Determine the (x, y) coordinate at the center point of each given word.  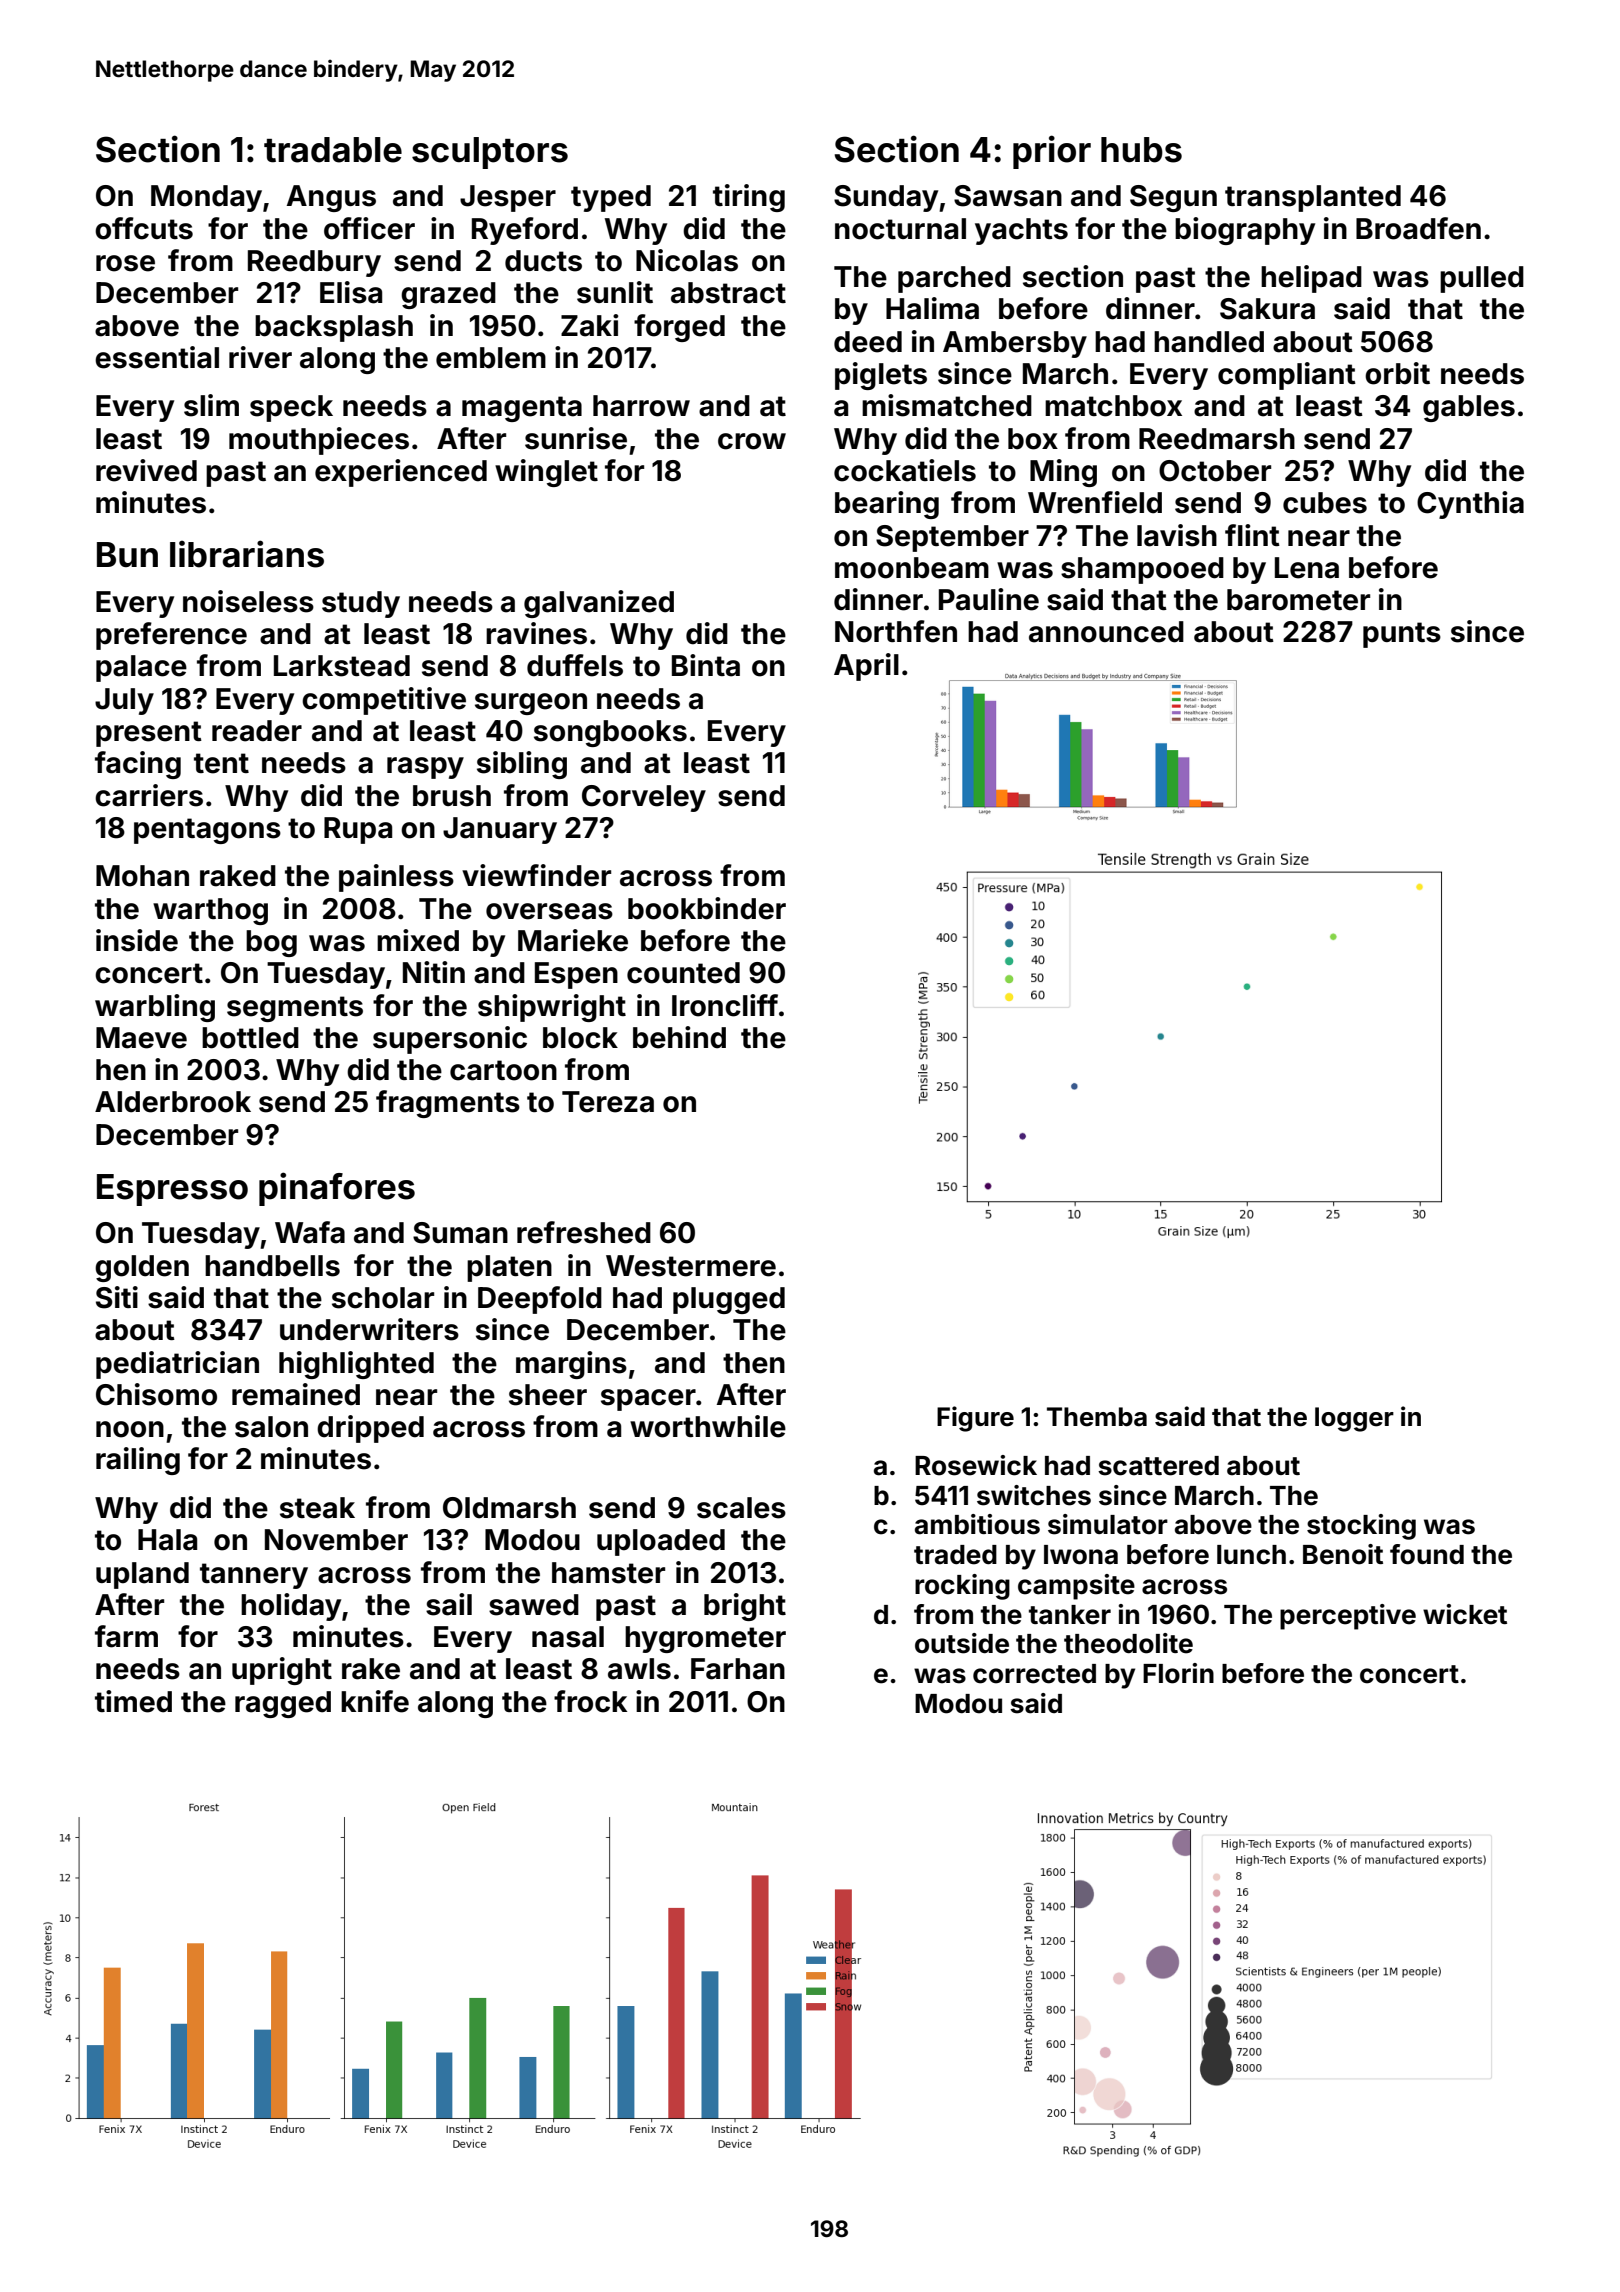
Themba (1097, 1417)
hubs (1141, 150)
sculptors (490, 153)
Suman (460, 1233)
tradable (333, 150)
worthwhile (708, 1426)
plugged (729, 1300)
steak (317, 1508)
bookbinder (707, 908)
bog (271, 943)
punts (1402, 635)
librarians (247, 554)
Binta (706, 665)
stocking (1361, 1527)
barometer (1298, 600)
